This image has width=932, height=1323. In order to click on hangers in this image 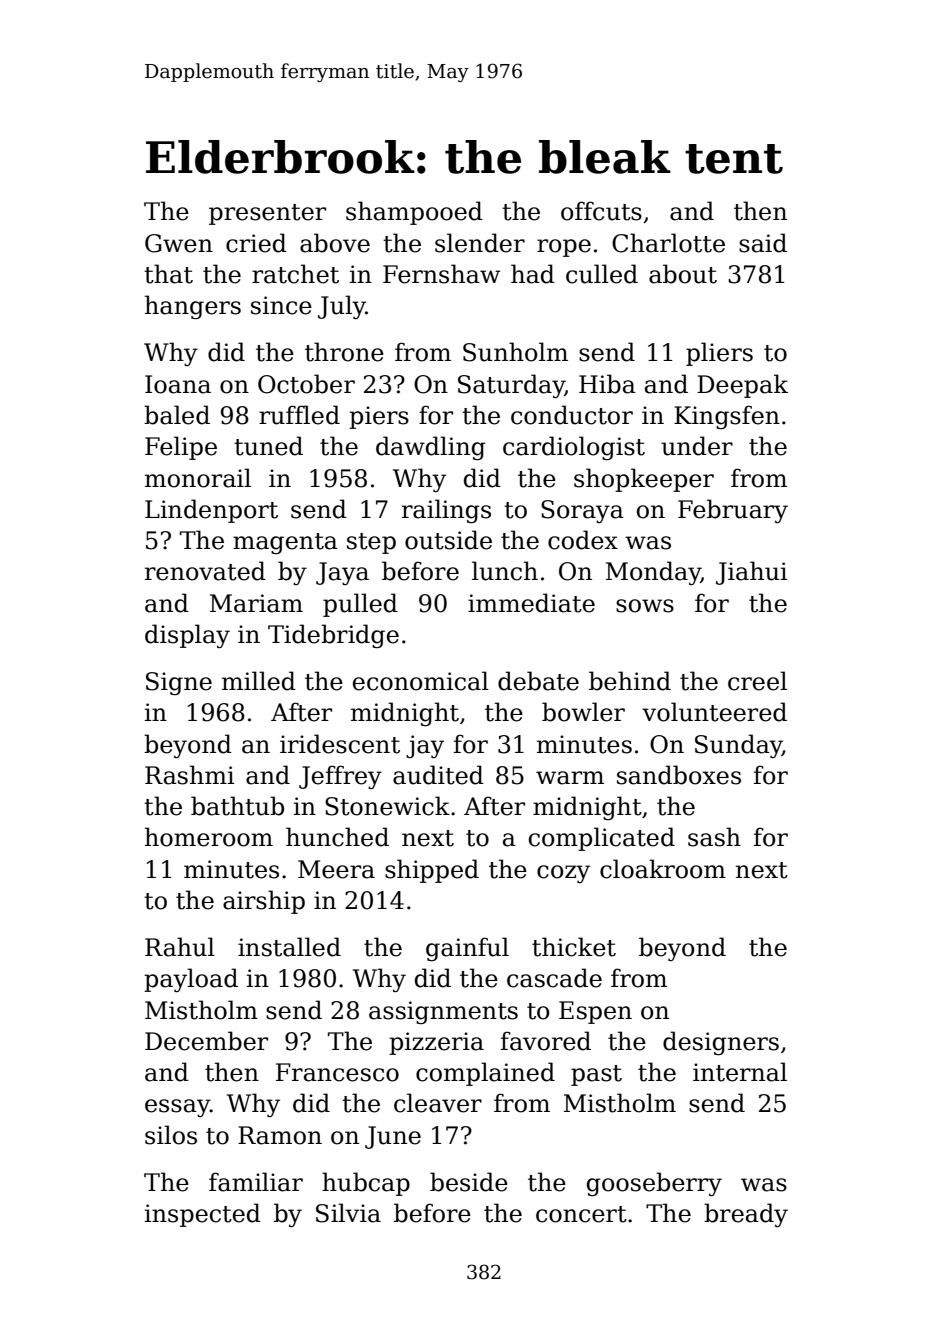, I will do `click(193, 307)`.
